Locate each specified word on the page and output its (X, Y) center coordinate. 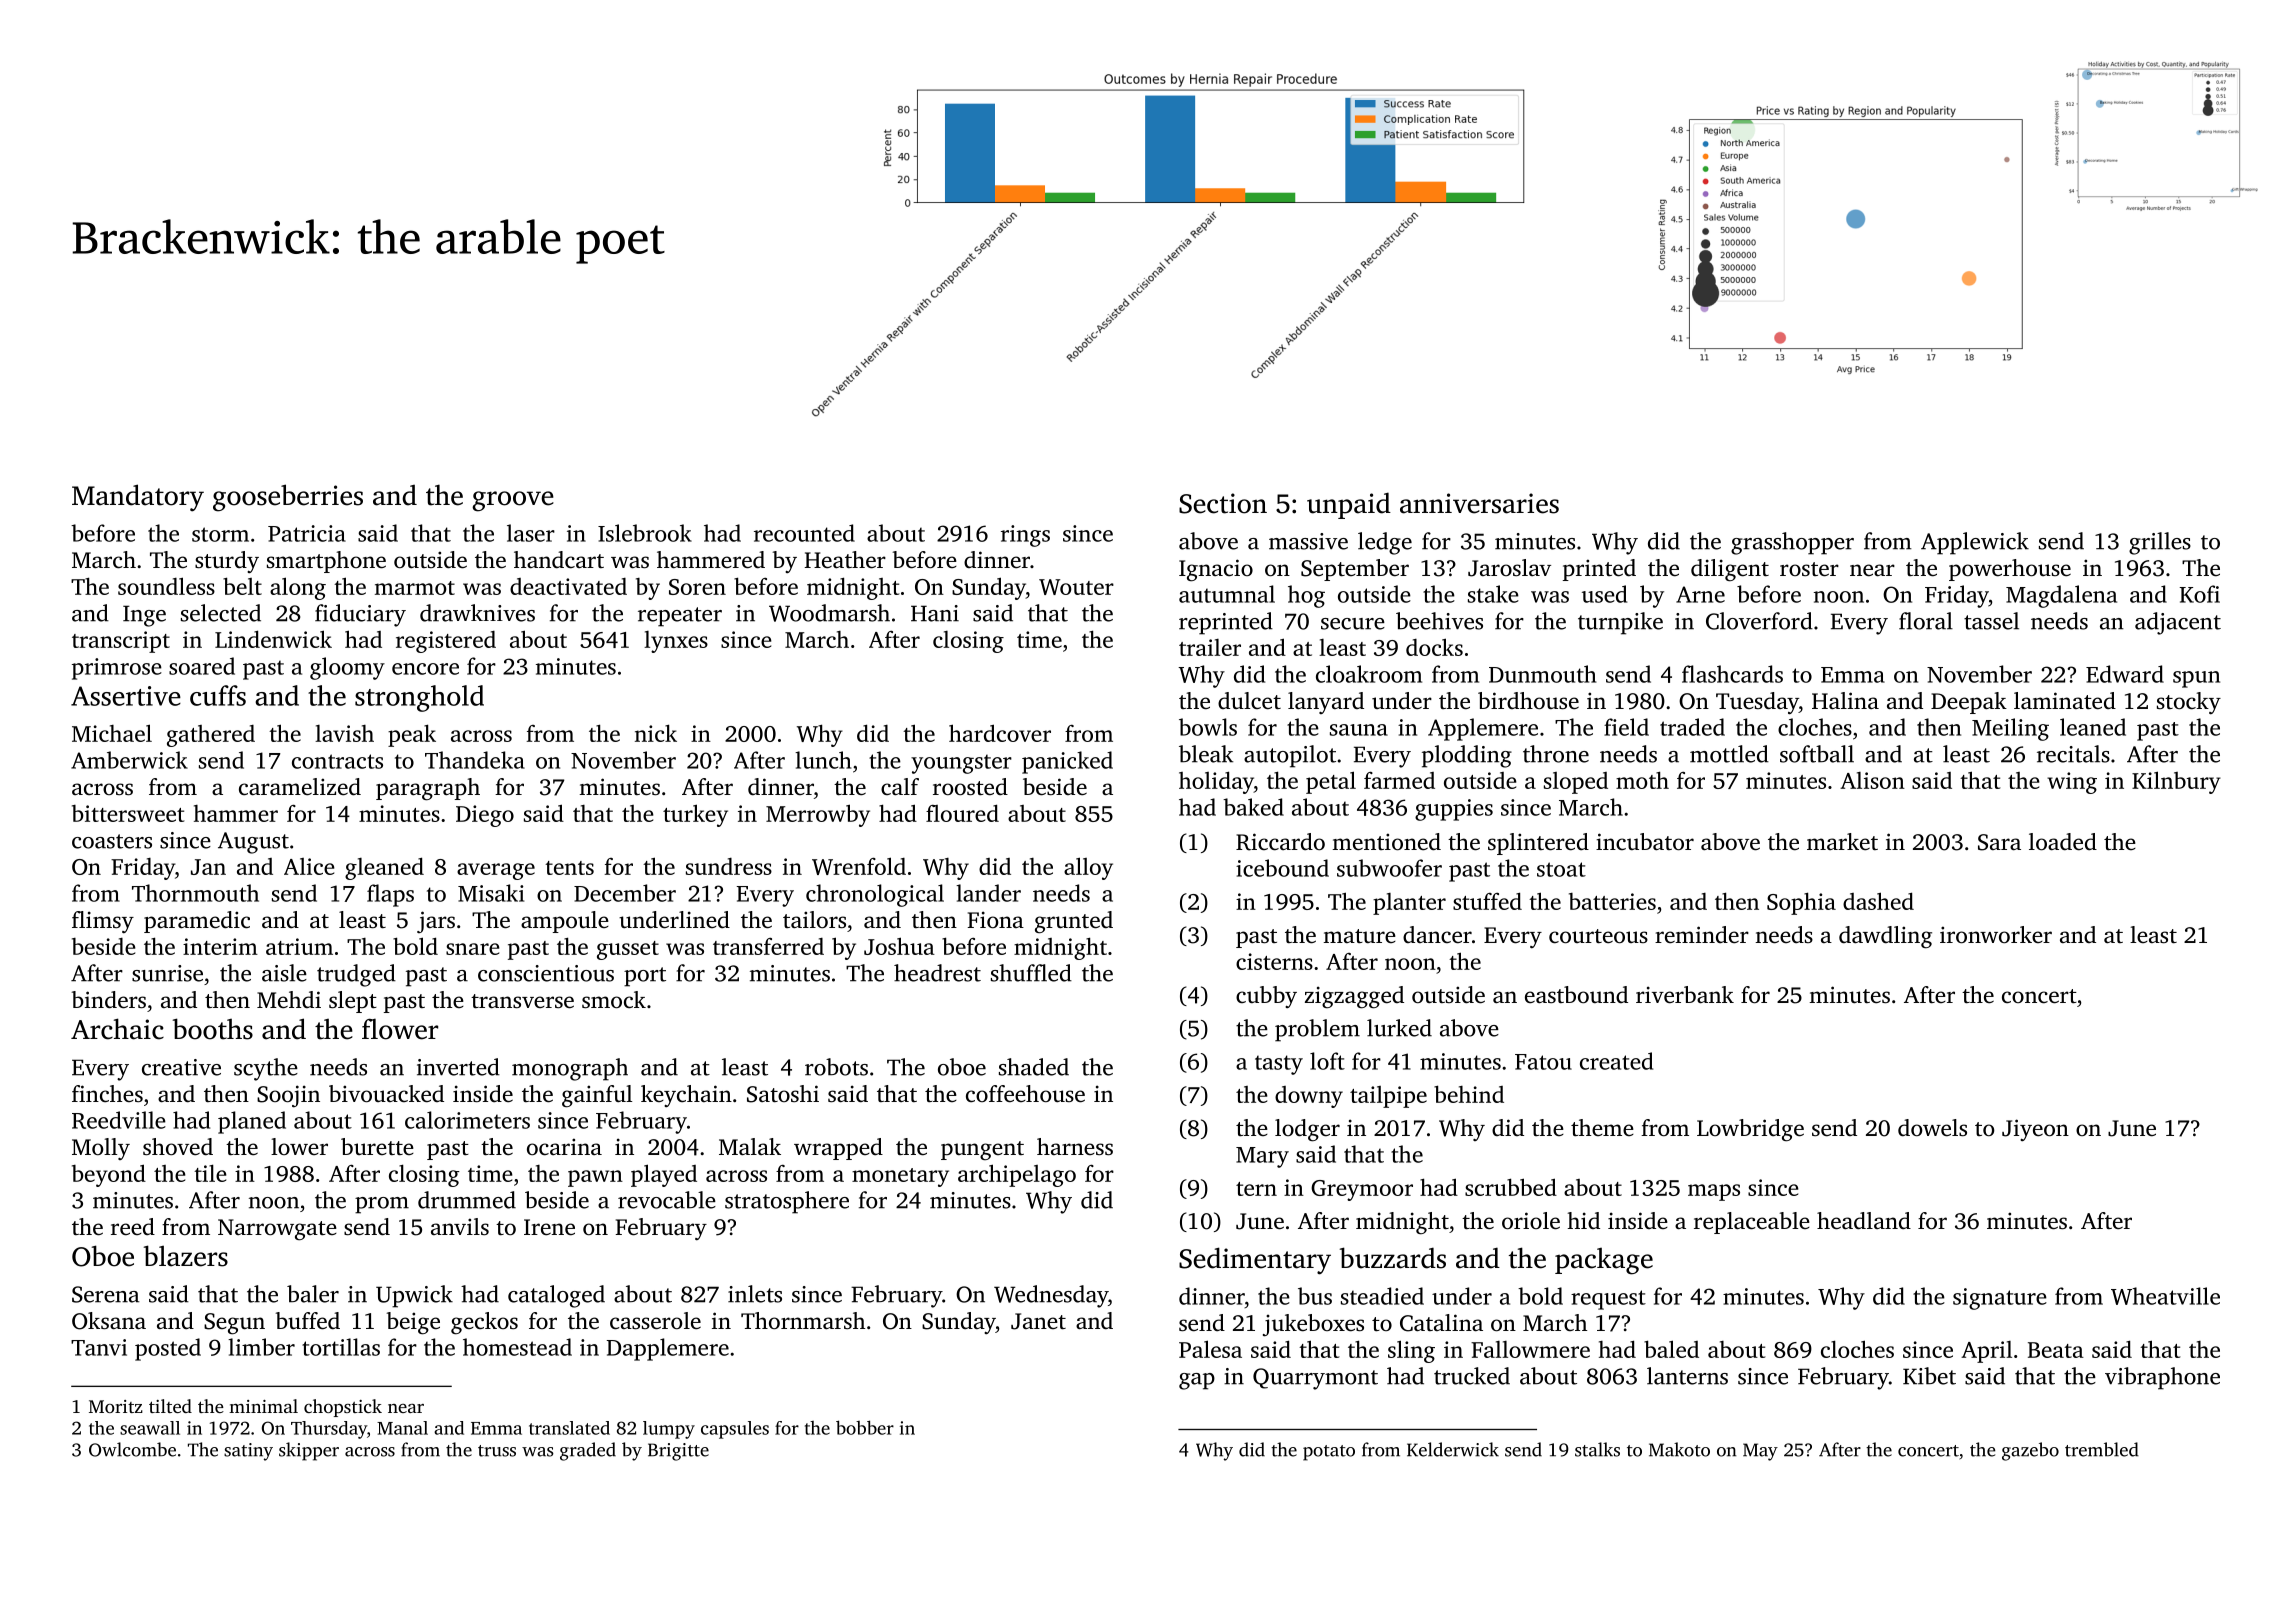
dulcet (1249, 701)
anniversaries (1479, 503)
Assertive (126, 696)
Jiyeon (2035, 1130)
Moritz (116, 1406)
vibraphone (2162, 1378)
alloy (1088, 868)
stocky (2189, 703)
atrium (299, 946)
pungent (982, 1150)
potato (1329, 1453)
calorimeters (467, 1120)
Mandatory (138, 498)
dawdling (1885, 937)
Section (1223, 503)
